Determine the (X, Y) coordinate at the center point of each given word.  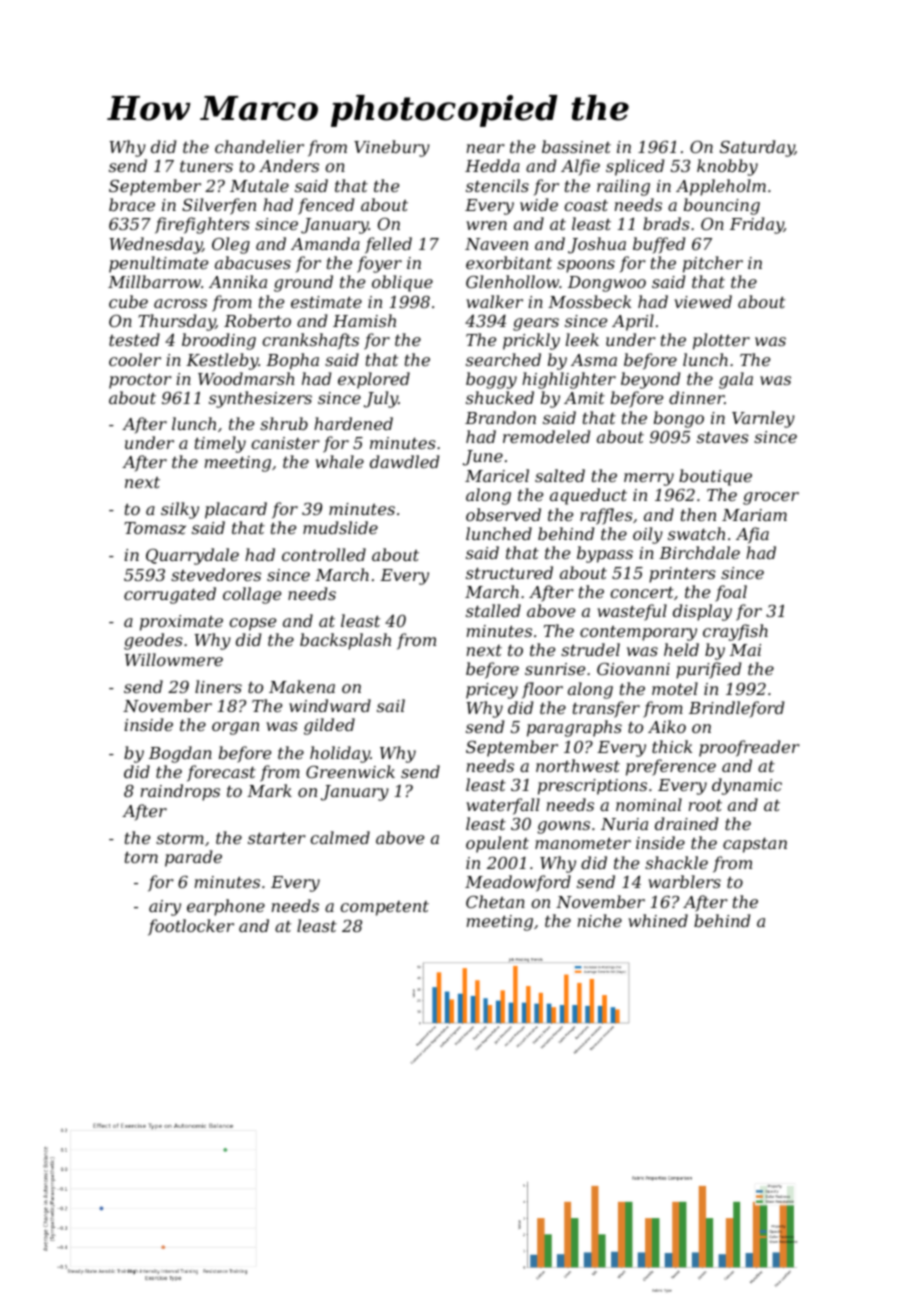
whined (658, 920)
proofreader (749, 748)
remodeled (546, 436)
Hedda (492, 165)
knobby (727, 167)
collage (252, 595)
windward (330, 705)
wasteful (632, 612)
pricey (492, 691)
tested (134, 339)
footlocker (191, 927)
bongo (679, 419)
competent (384, 908)
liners (218, 686)
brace (132, 204)
